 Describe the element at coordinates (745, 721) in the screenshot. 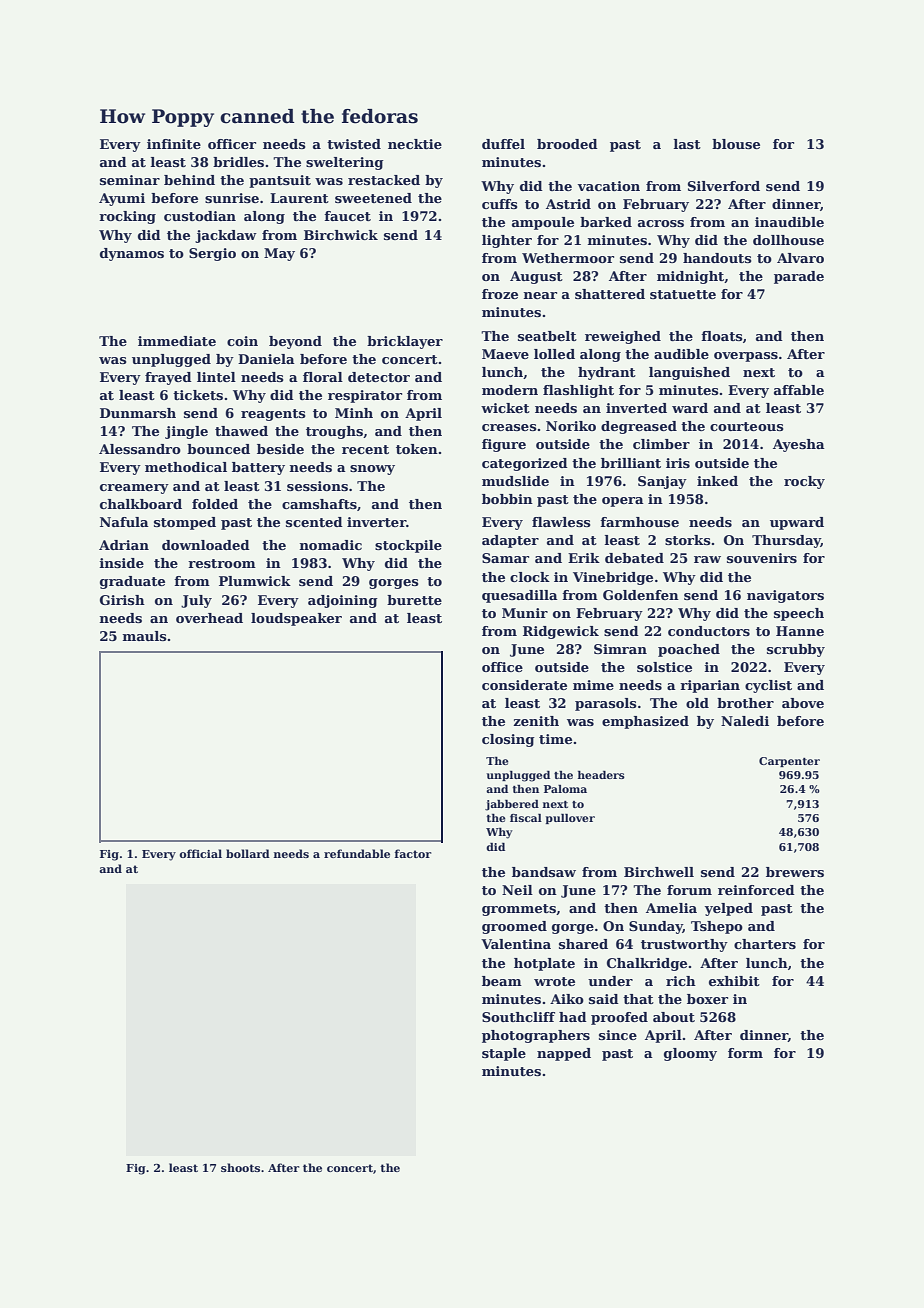

I see `Naledi` at that location.
